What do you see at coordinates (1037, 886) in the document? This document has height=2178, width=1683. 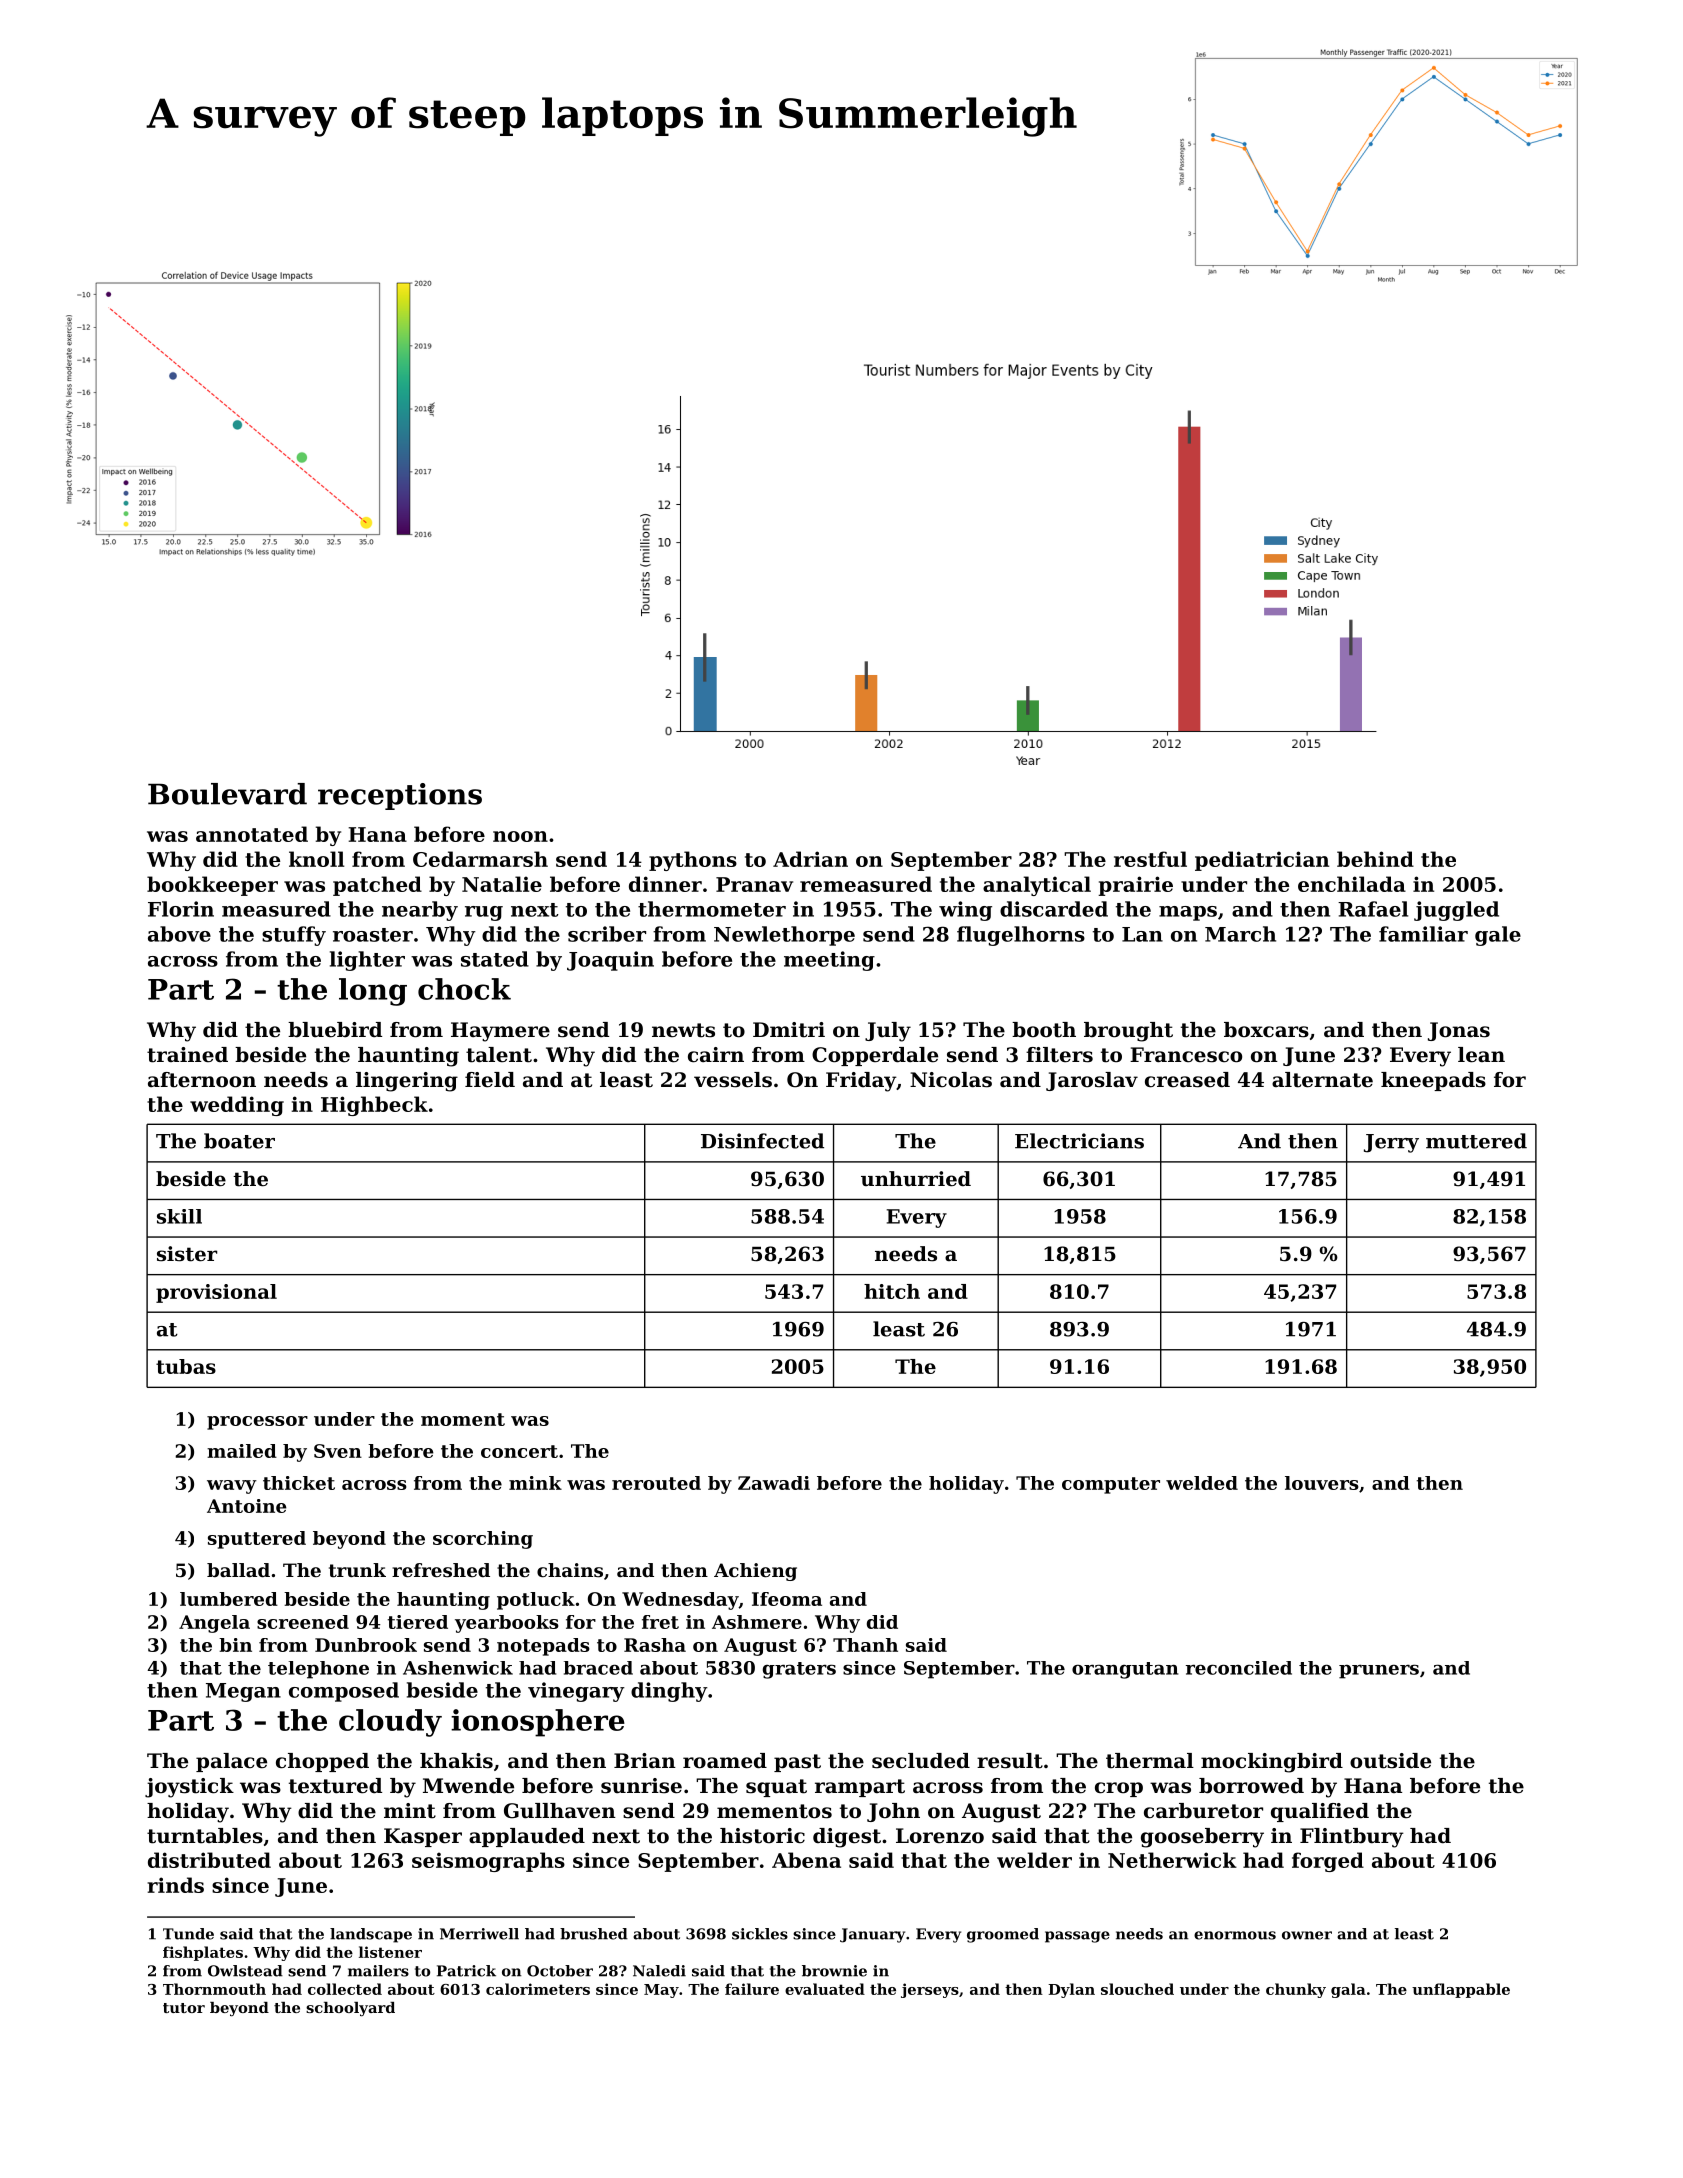 I see `analytical` at bounding box center [1037, 886].
